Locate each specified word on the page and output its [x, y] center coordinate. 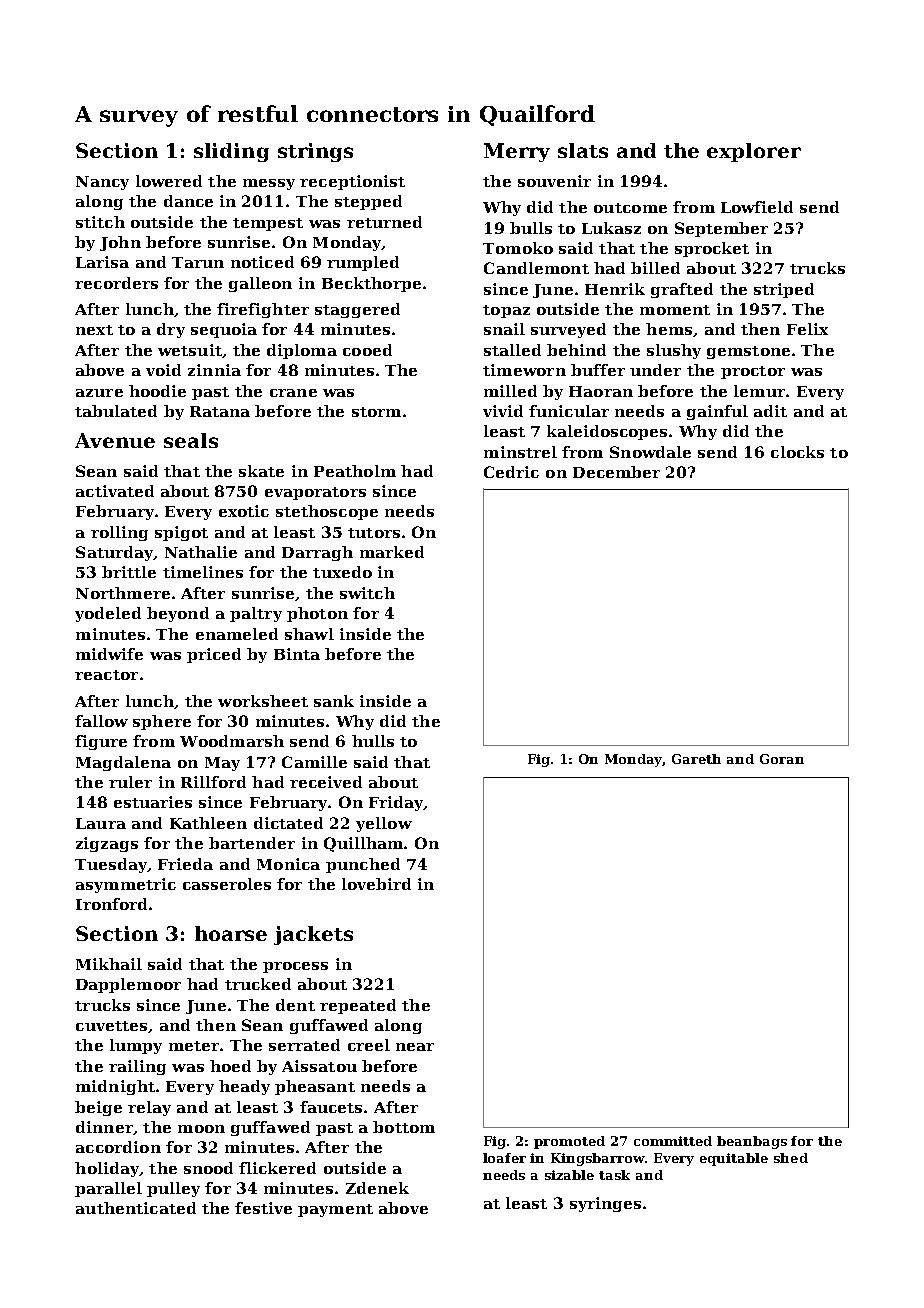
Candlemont [536, 268]
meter [194, 1046]
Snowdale [650, 452]
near [415, 1047]
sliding [231, 152]
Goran [782, 759]
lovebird [376, 884]
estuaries [153, 802]
